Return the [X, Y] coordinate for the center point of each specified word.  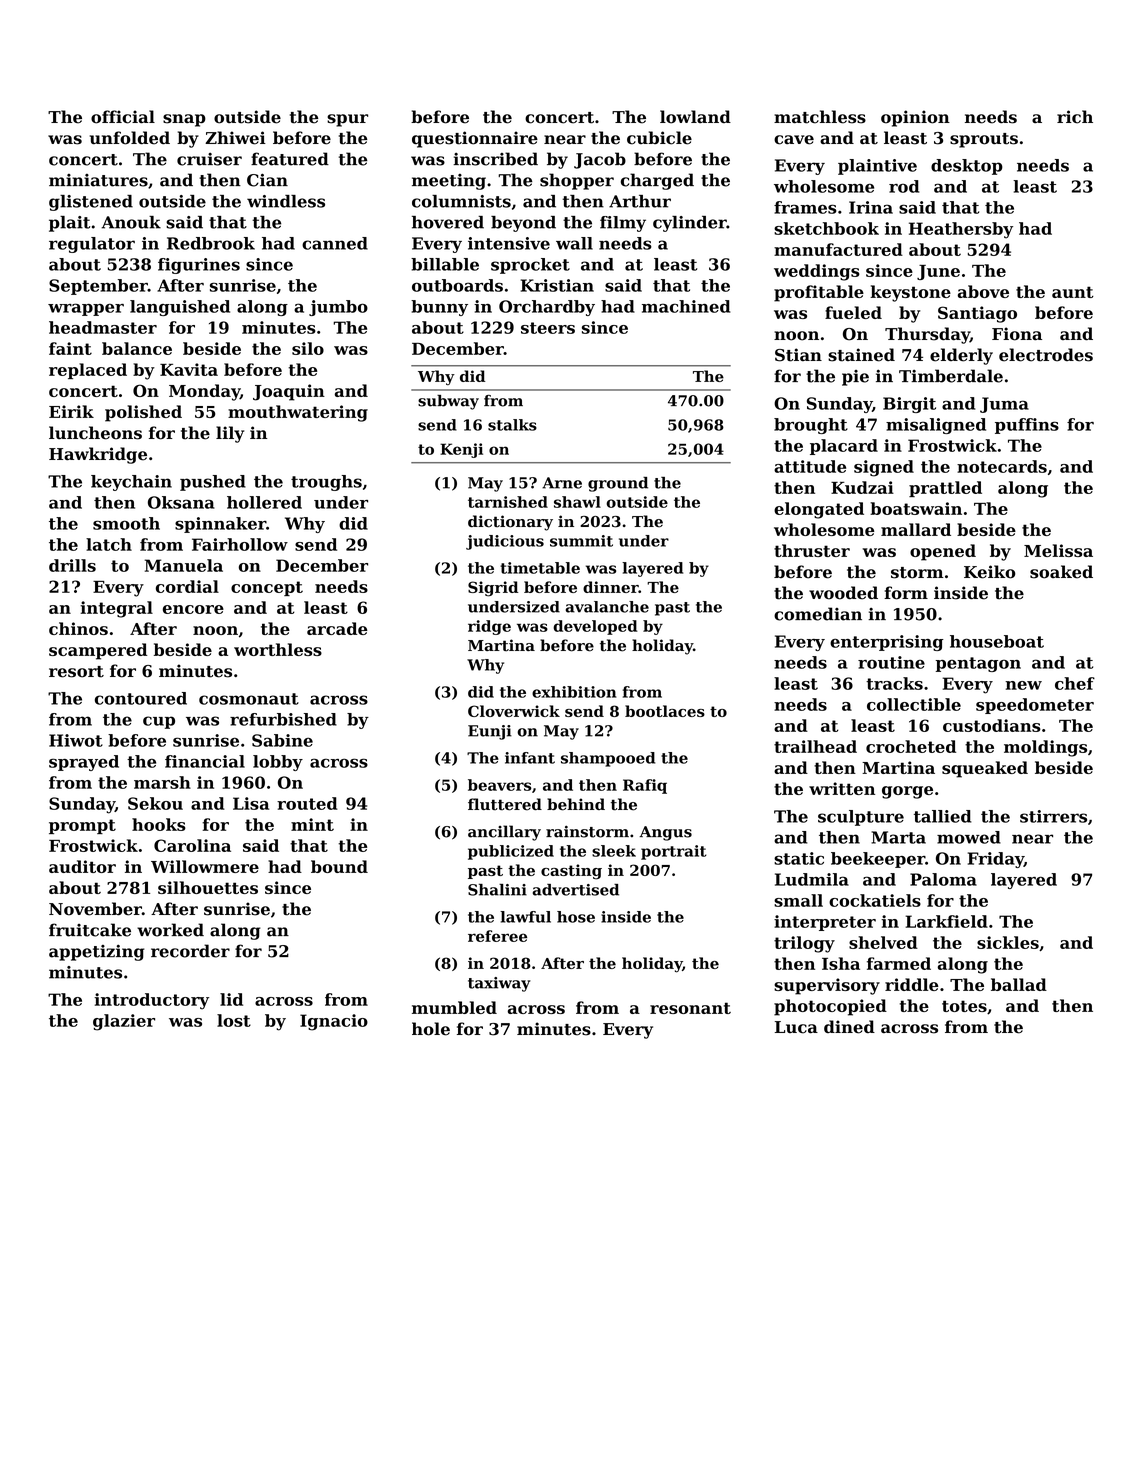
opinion [915, 118]
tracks [894, 683]
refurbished [283, 719]
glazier [124, 1022]
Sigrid [493, 589]
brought [811, 426]
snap [184, 120]
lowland [695, 117]
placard [844, 447]
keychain [131, 483]
